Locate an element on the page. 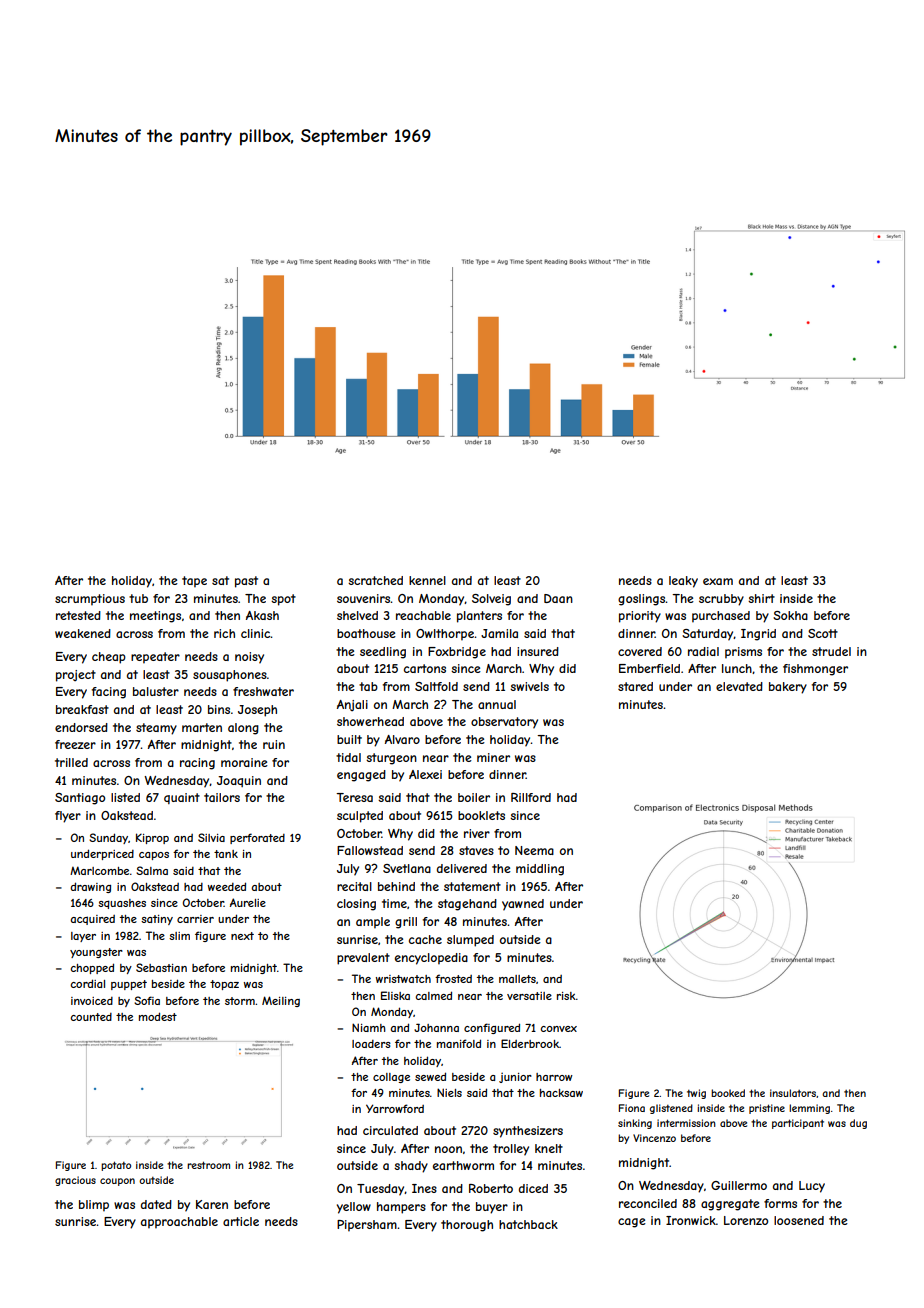 This page has height=1308, width=924. cordial is located at coordinates (87, 983).
